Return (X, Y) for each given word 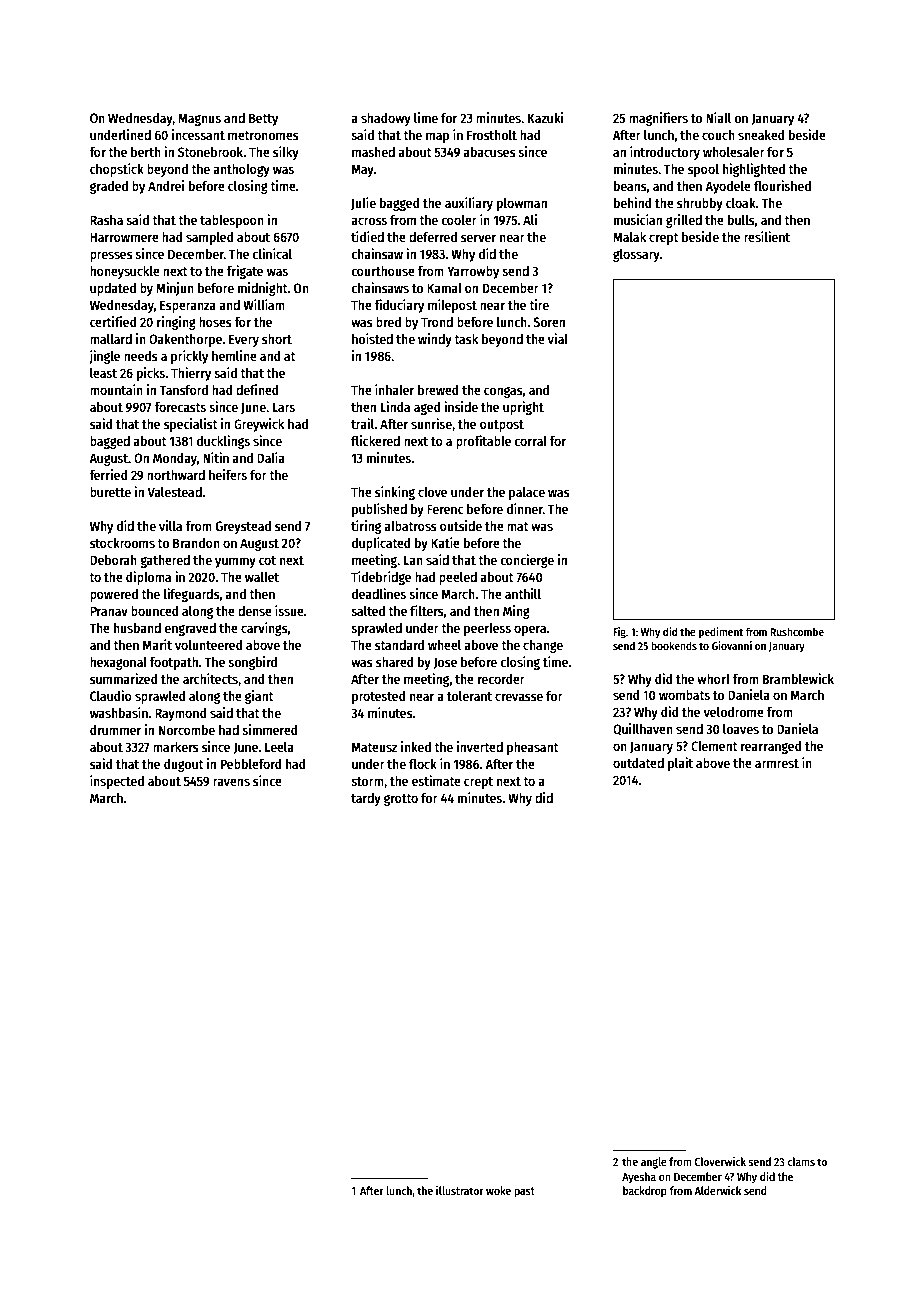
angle (654, 1163)
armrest (777, 763)
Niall (718, 117)
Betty (263, 119)
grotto (401, 800)
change (543, 646)
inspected (117, 782)
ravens (231, 782)
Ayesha (639, 1178)
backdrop (645, 1192)
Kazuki (545, 117)
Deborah (113, 560)
